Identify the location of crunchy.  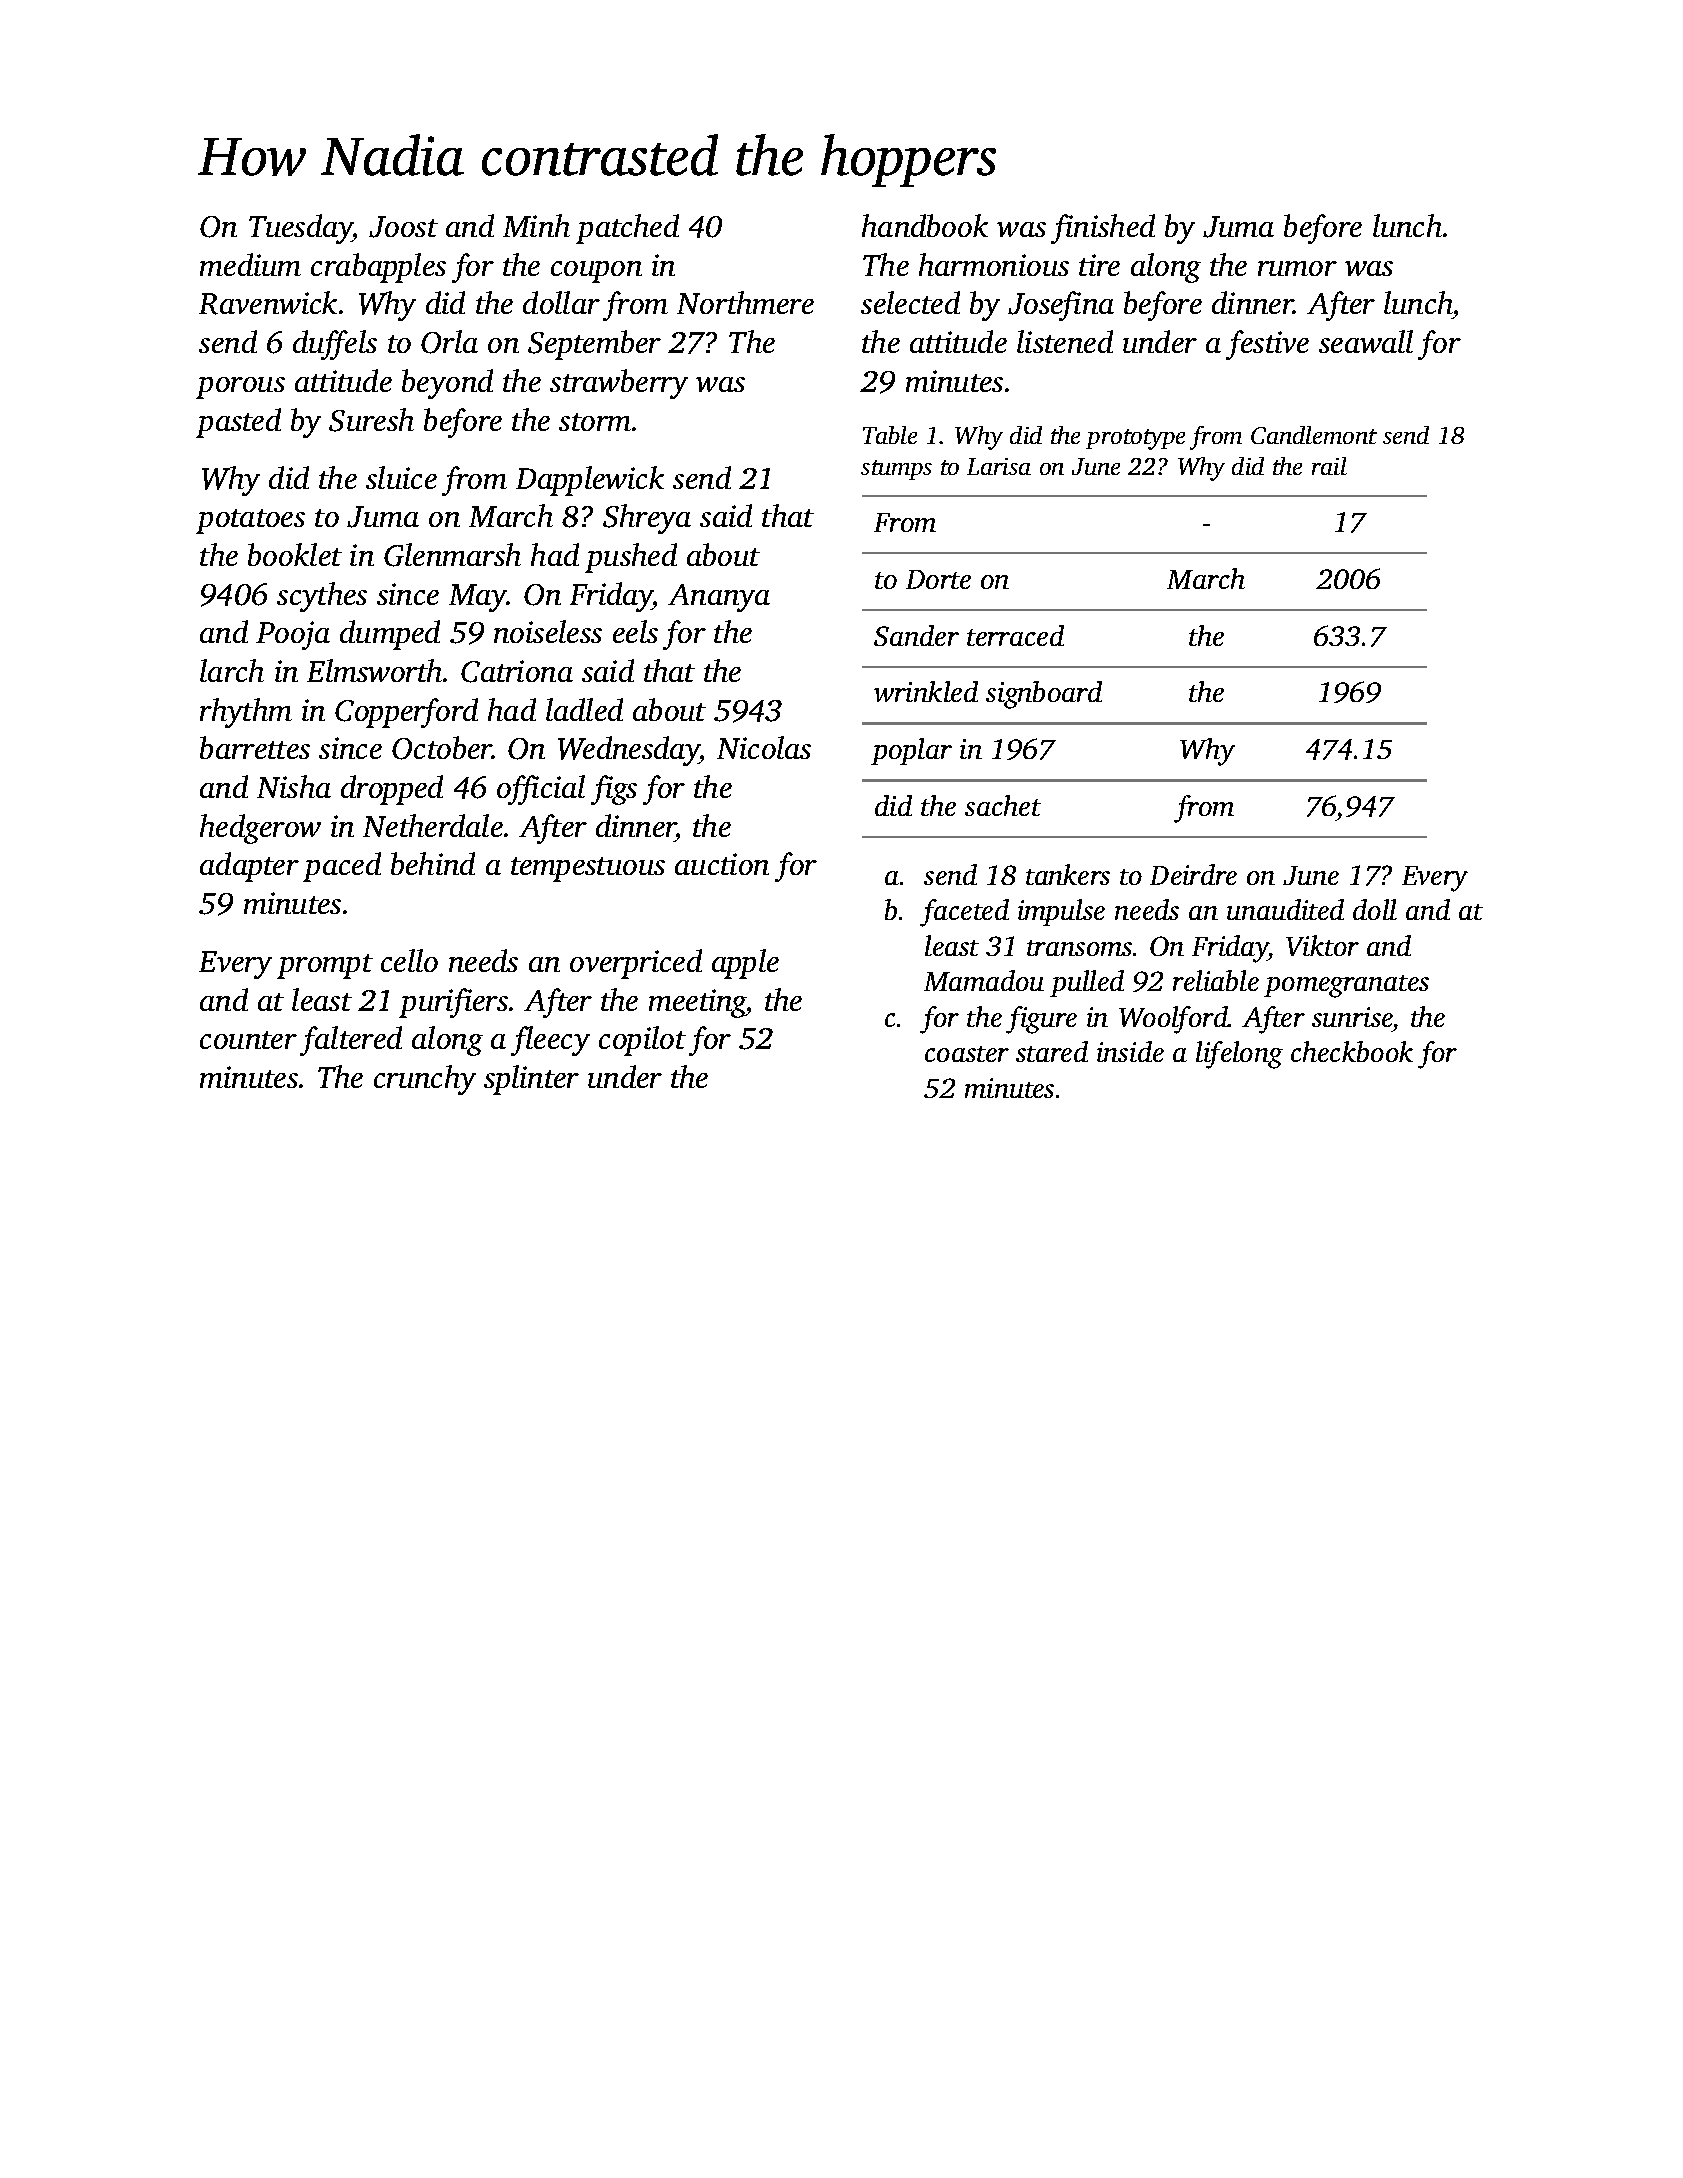
(425, 1080).
